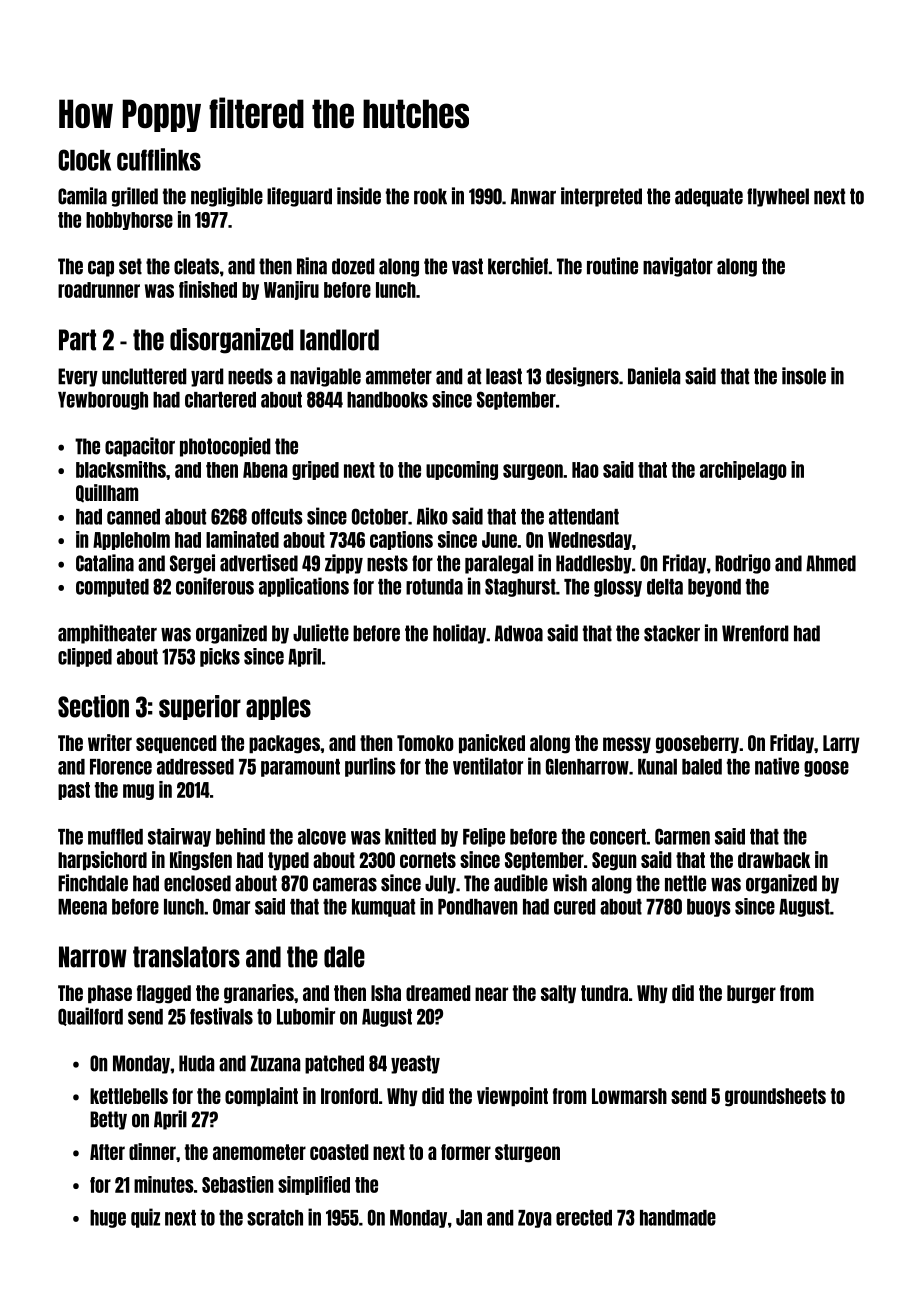  What do you see at coordinates (386, 993) in the screenshot?
I see `Isha` at bounding box center [386, 993].
